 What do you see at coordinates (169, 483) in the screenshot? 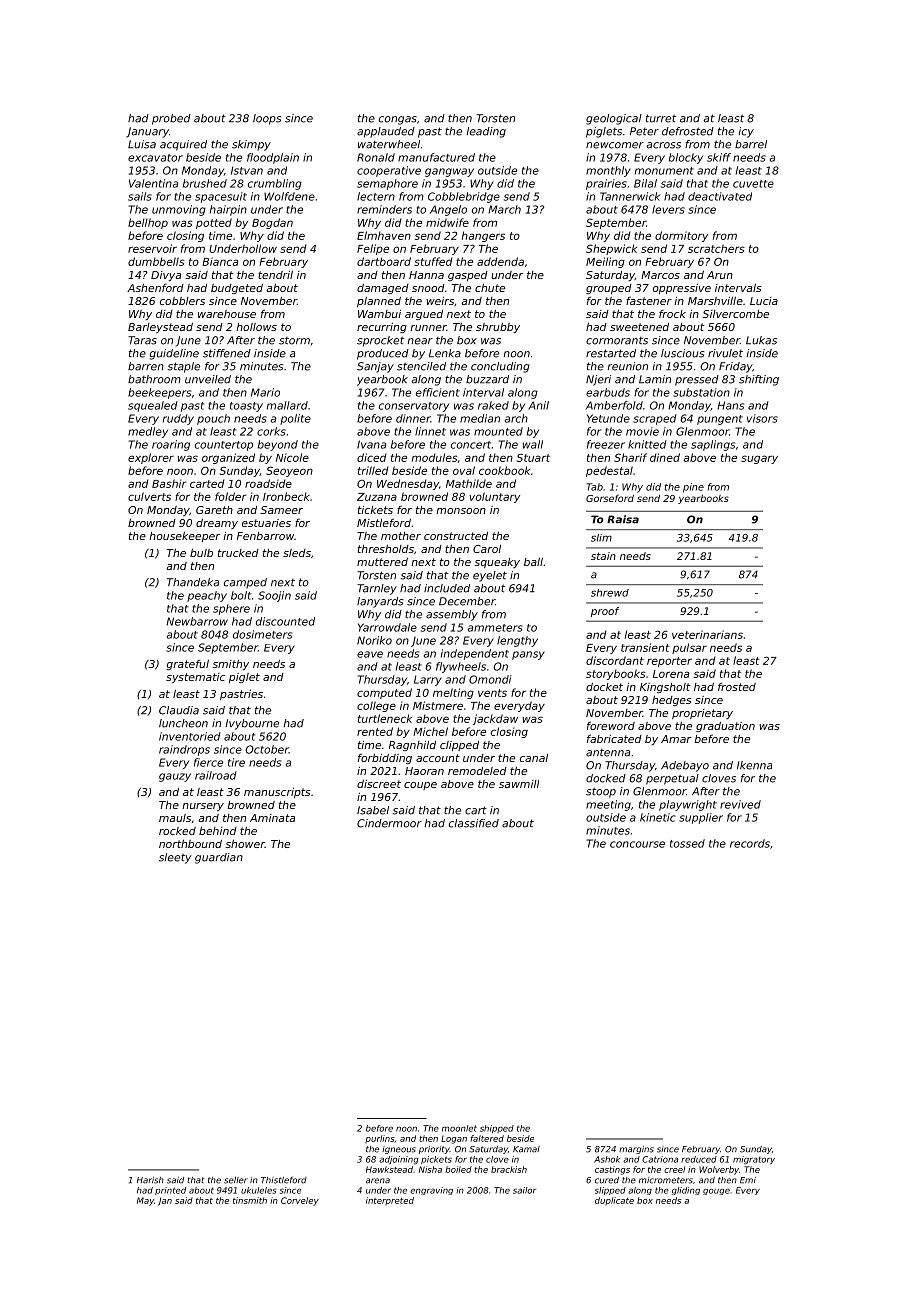
I see `Bashir` at bounding box center [169, 483].
